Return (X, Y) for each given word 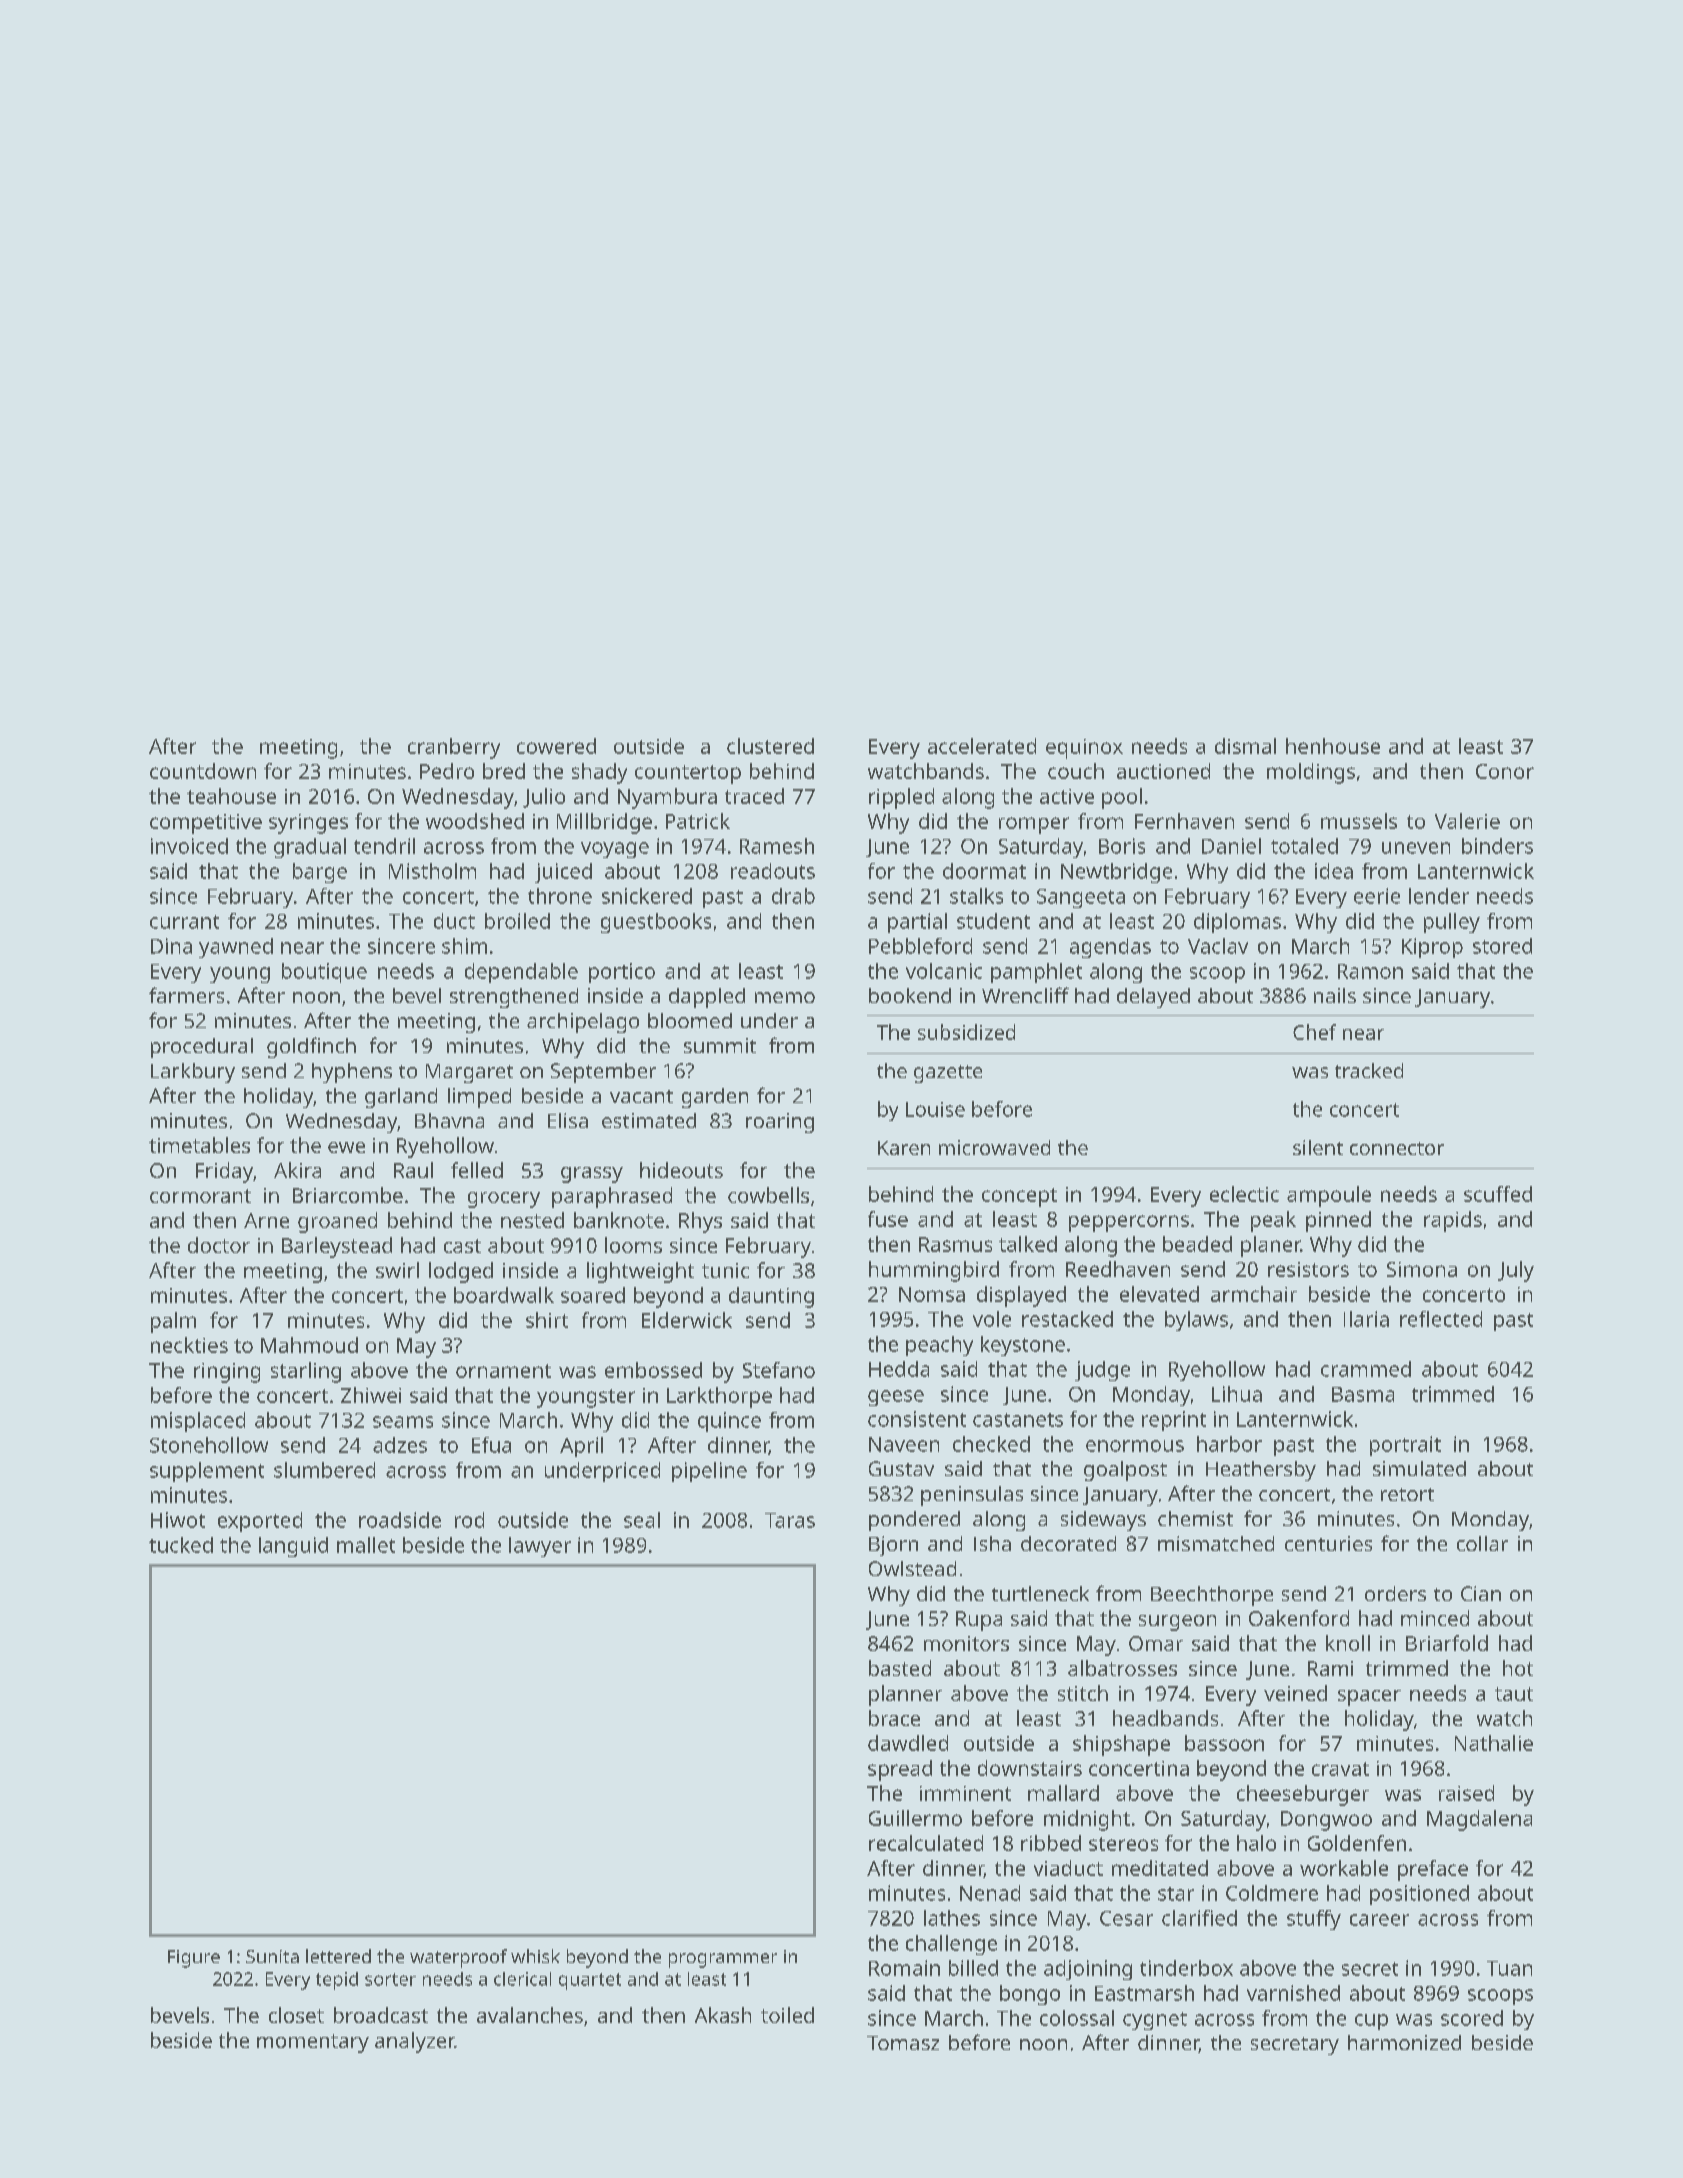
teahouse (231, 796)
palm (173, 1322)
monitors (966, 1643)
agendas (1110, 948)
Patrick (698, 821)
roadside (400, 1520)
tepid (337, 1981)
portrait (1405, 1446)
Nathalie (1494, 1743)
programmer (723, 1960)
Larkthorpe (719, 1397)
